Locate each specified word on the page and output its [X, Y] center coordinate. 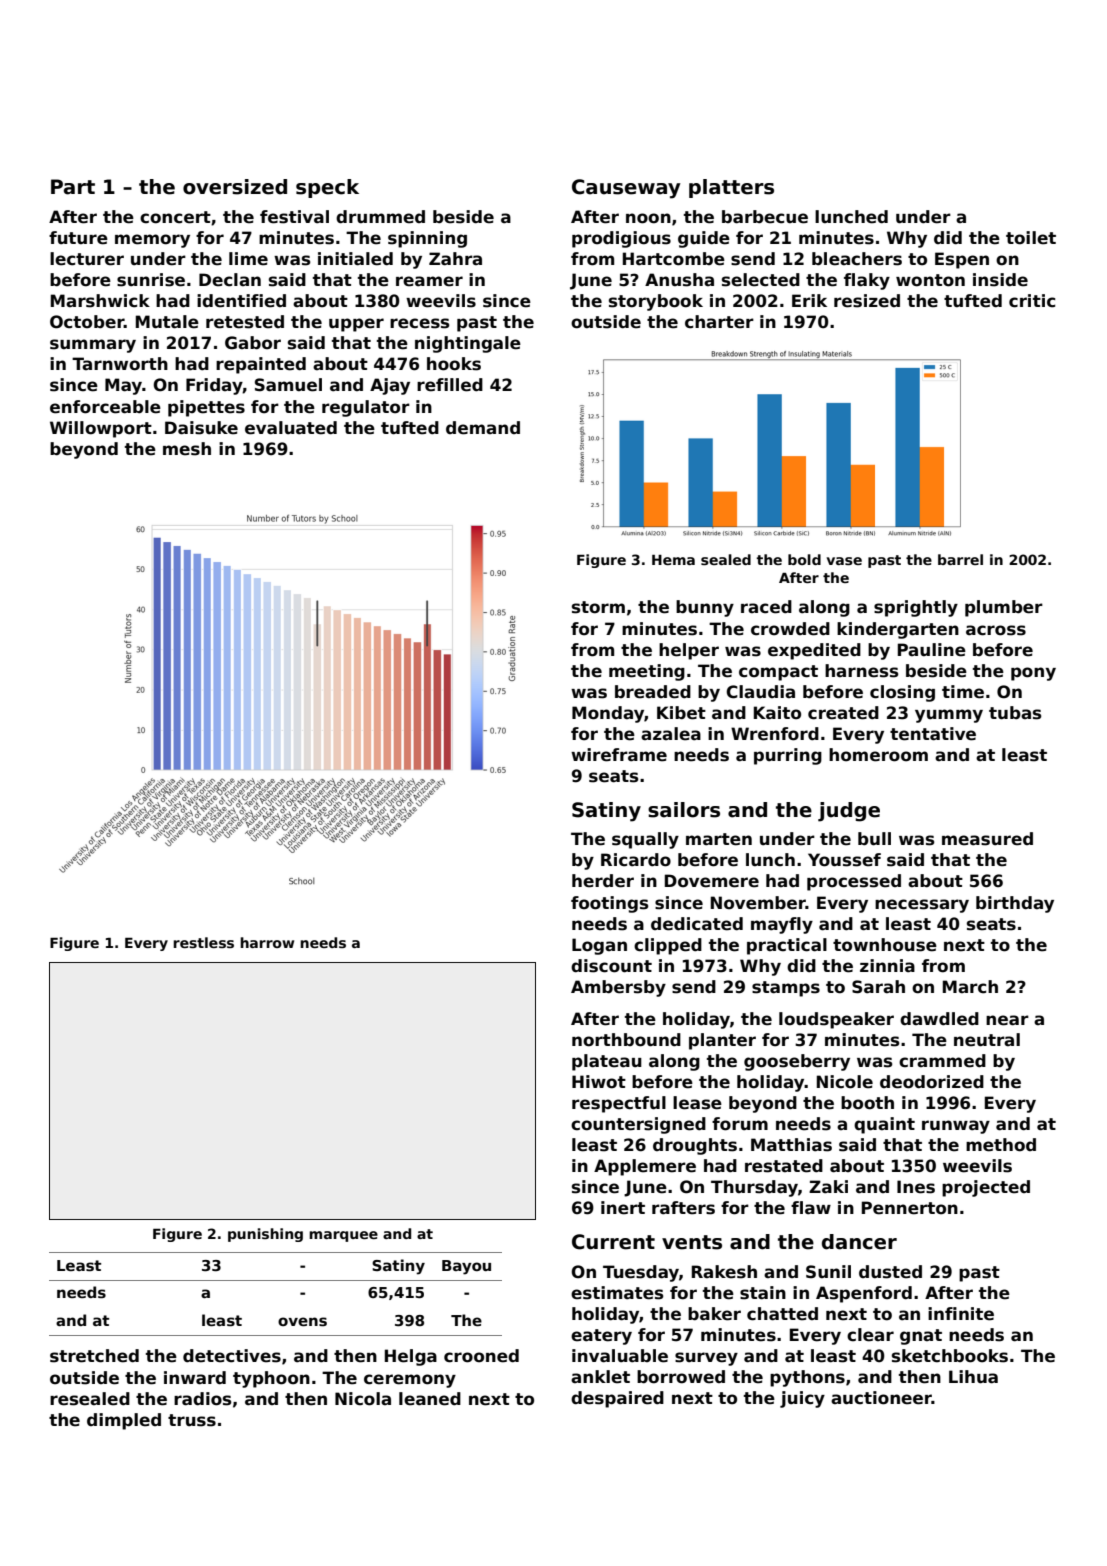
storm [598, 607]
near [1007, 1020]
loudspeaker [836, 1020]
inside [1000, 280]
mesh [187, 449]
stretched [94, 1356]
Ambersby [618, 988]
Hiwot [599, 1082]
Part [73, 187]
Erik [809, 300]
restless [203, 942]
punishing [265, 1235]
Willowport [101, 429]
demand [483, 428]
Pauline [932, 650]
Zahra [455, 259]
